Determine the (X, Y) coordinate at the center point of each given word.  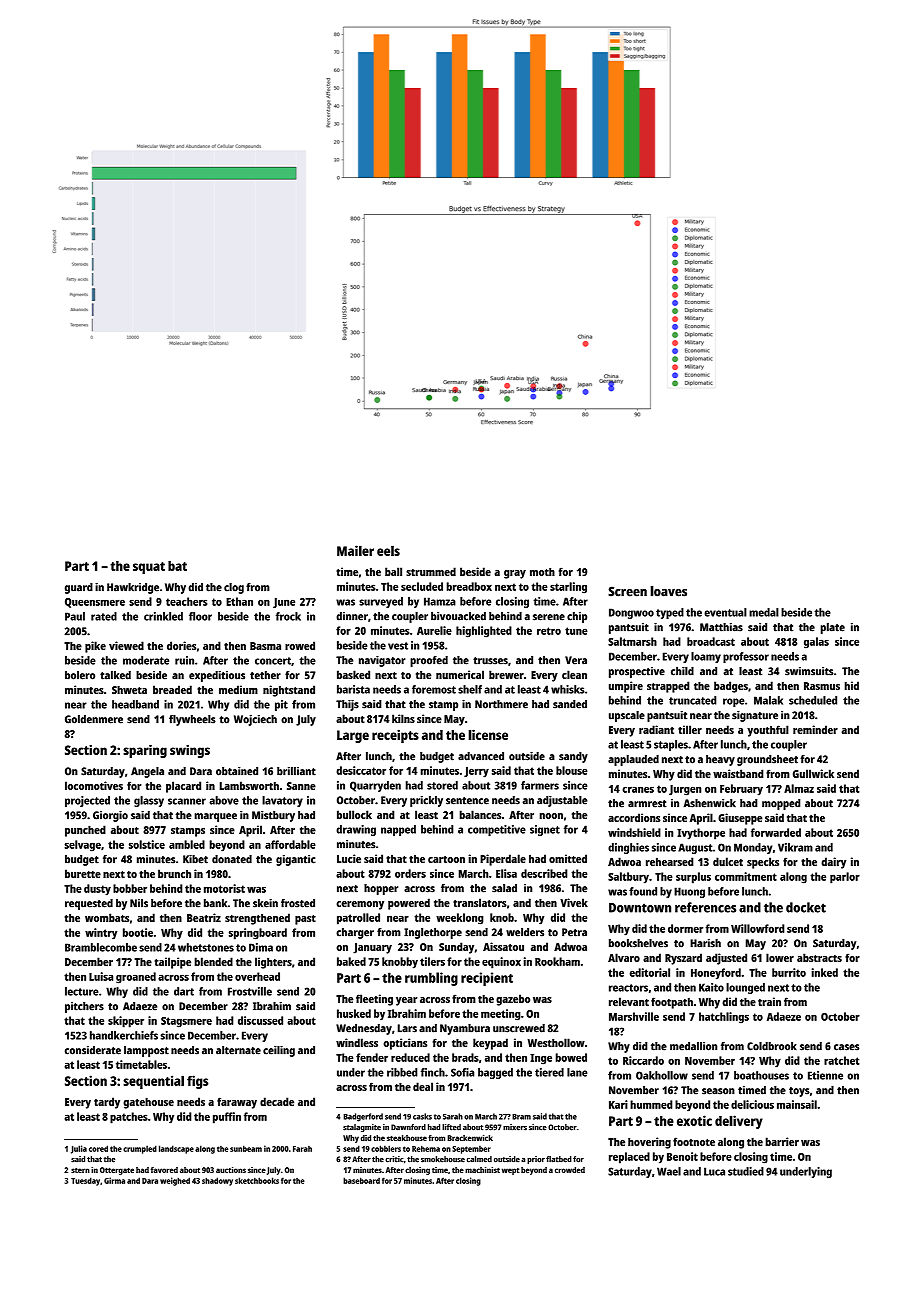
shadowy (217, 1181)
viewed (126, 645)
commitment (746, 876)
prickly (426, 801)
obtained (237, 771)
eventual (725, 612)
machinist (482, 1170)
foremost (434, 689)
